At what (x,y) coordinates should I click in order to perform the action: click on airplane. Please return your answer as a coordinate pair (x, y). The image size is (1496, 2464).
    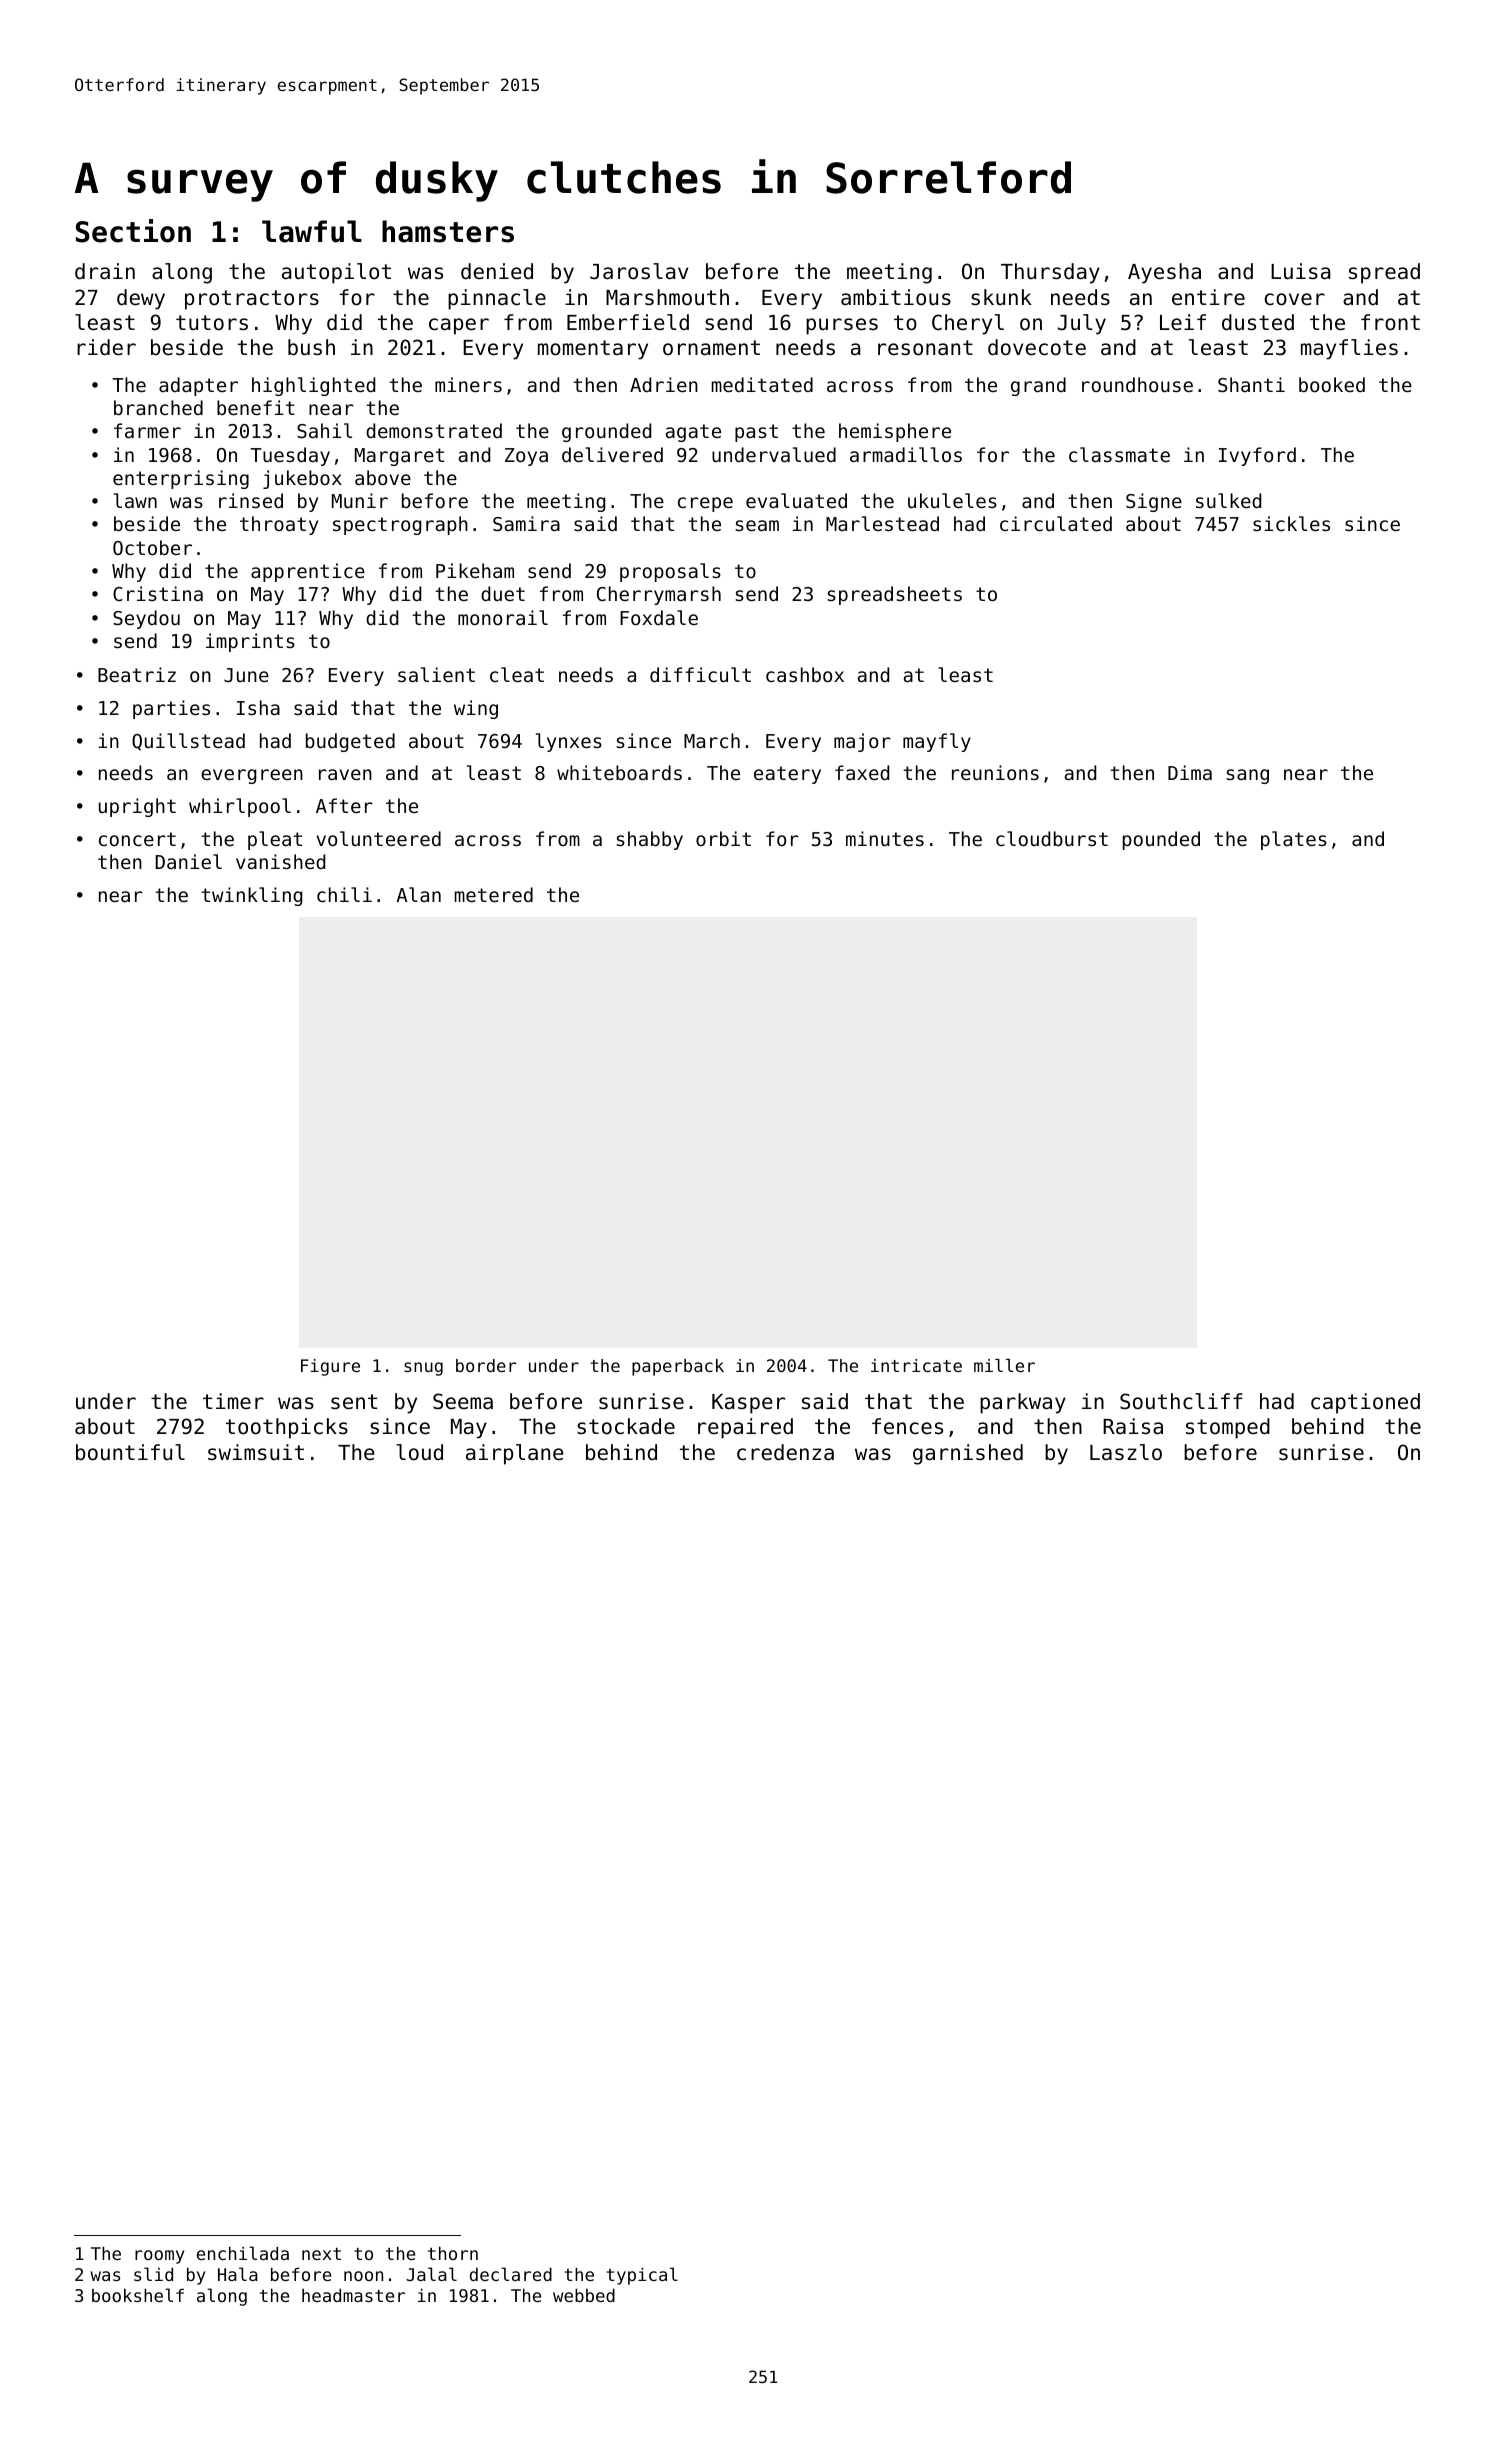
    Looking at the image, I should click on (515, 1454).
